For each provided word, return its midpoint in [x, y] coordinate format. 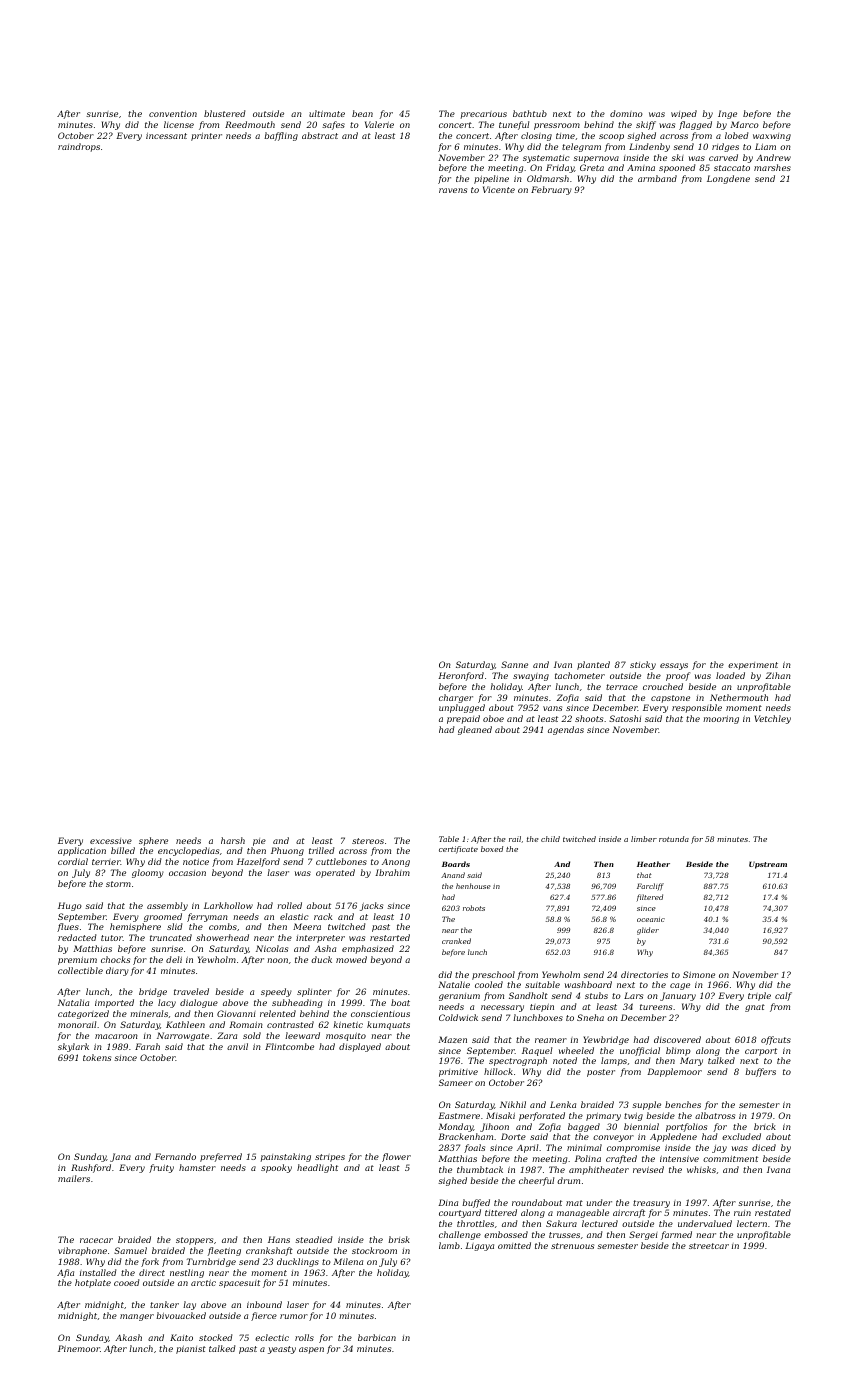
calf [783, 996]
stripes [330, 1158]
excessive [111, 841]
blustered [224, 113]
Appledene [673, 1137]
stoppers [194, 1241]
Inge [727, 114]
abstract [320, 135]
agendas [566, 730]
